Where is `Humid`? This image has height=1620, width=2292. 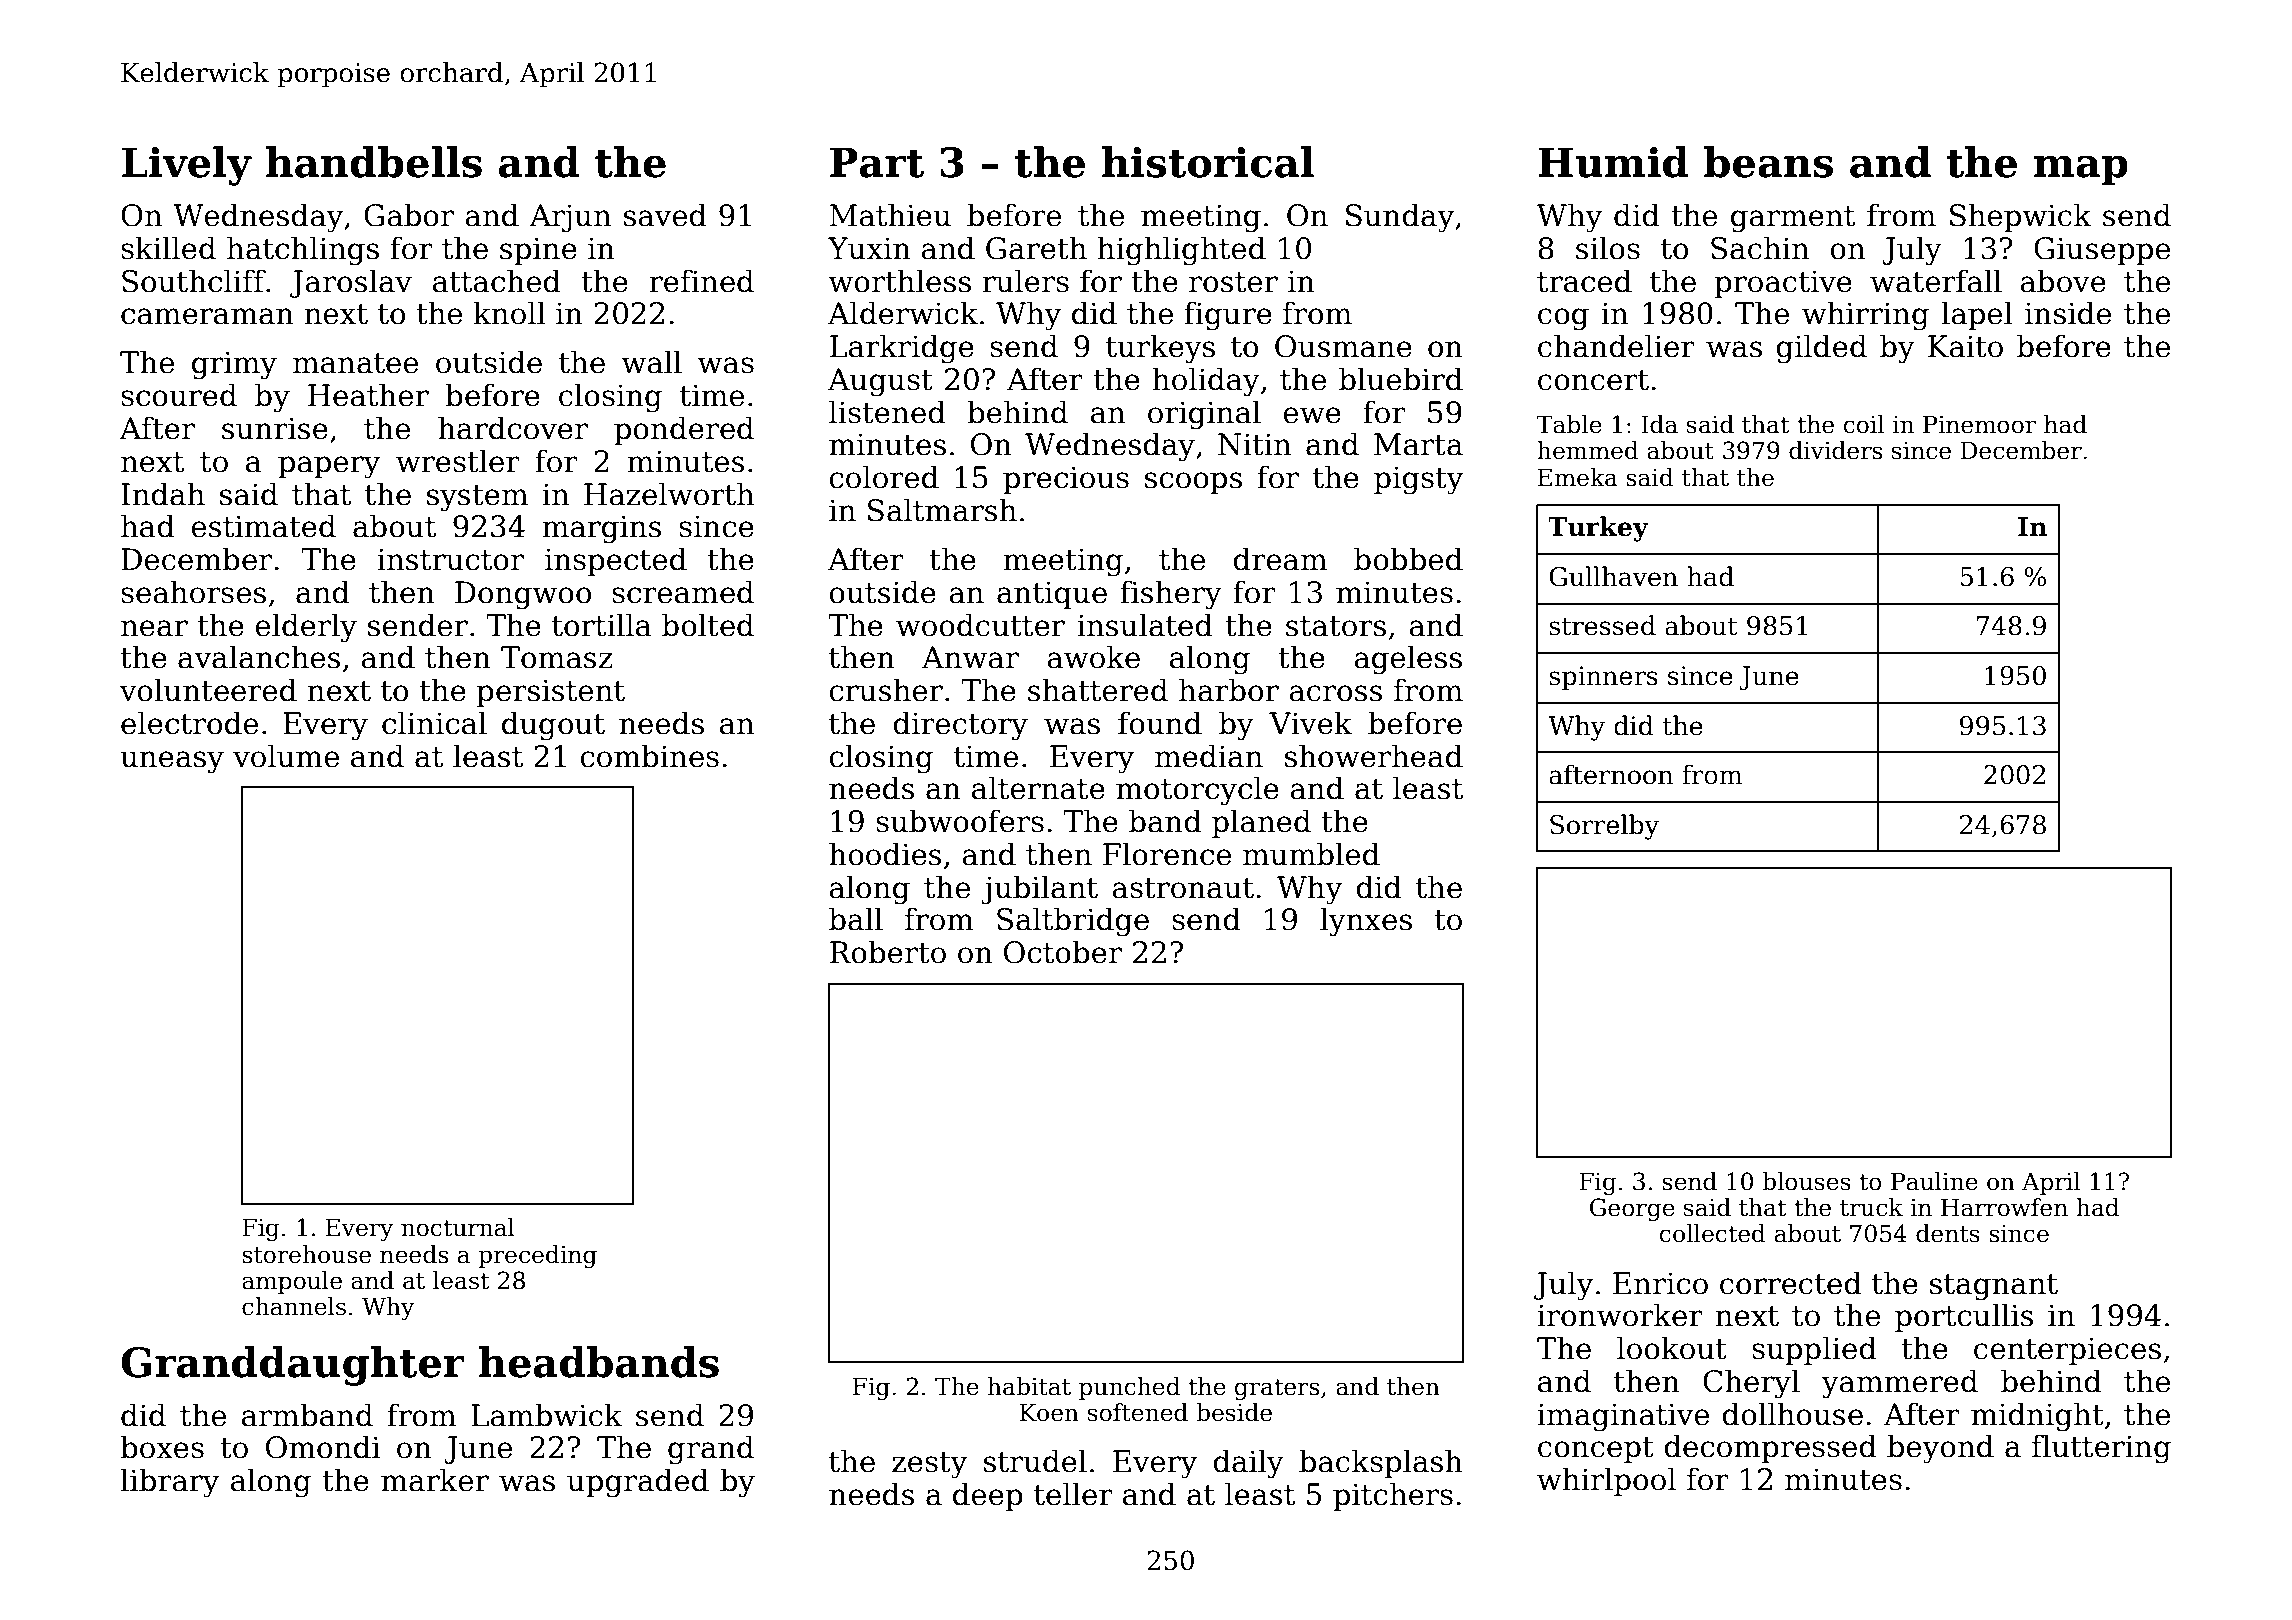
Humid is located at coordinates (1613, 162).
